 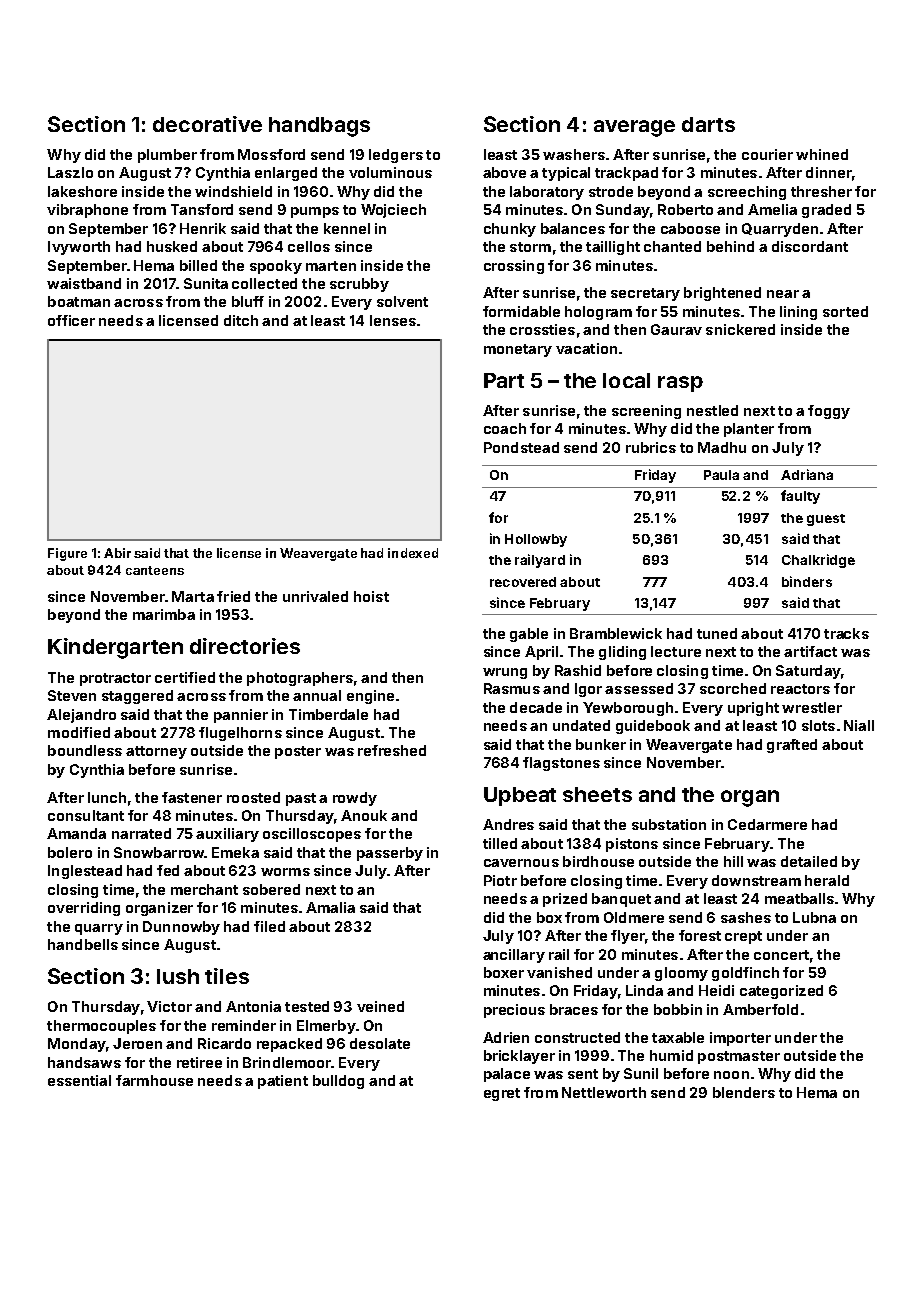 I want to click on solvent, so click(x=402, y=301).
